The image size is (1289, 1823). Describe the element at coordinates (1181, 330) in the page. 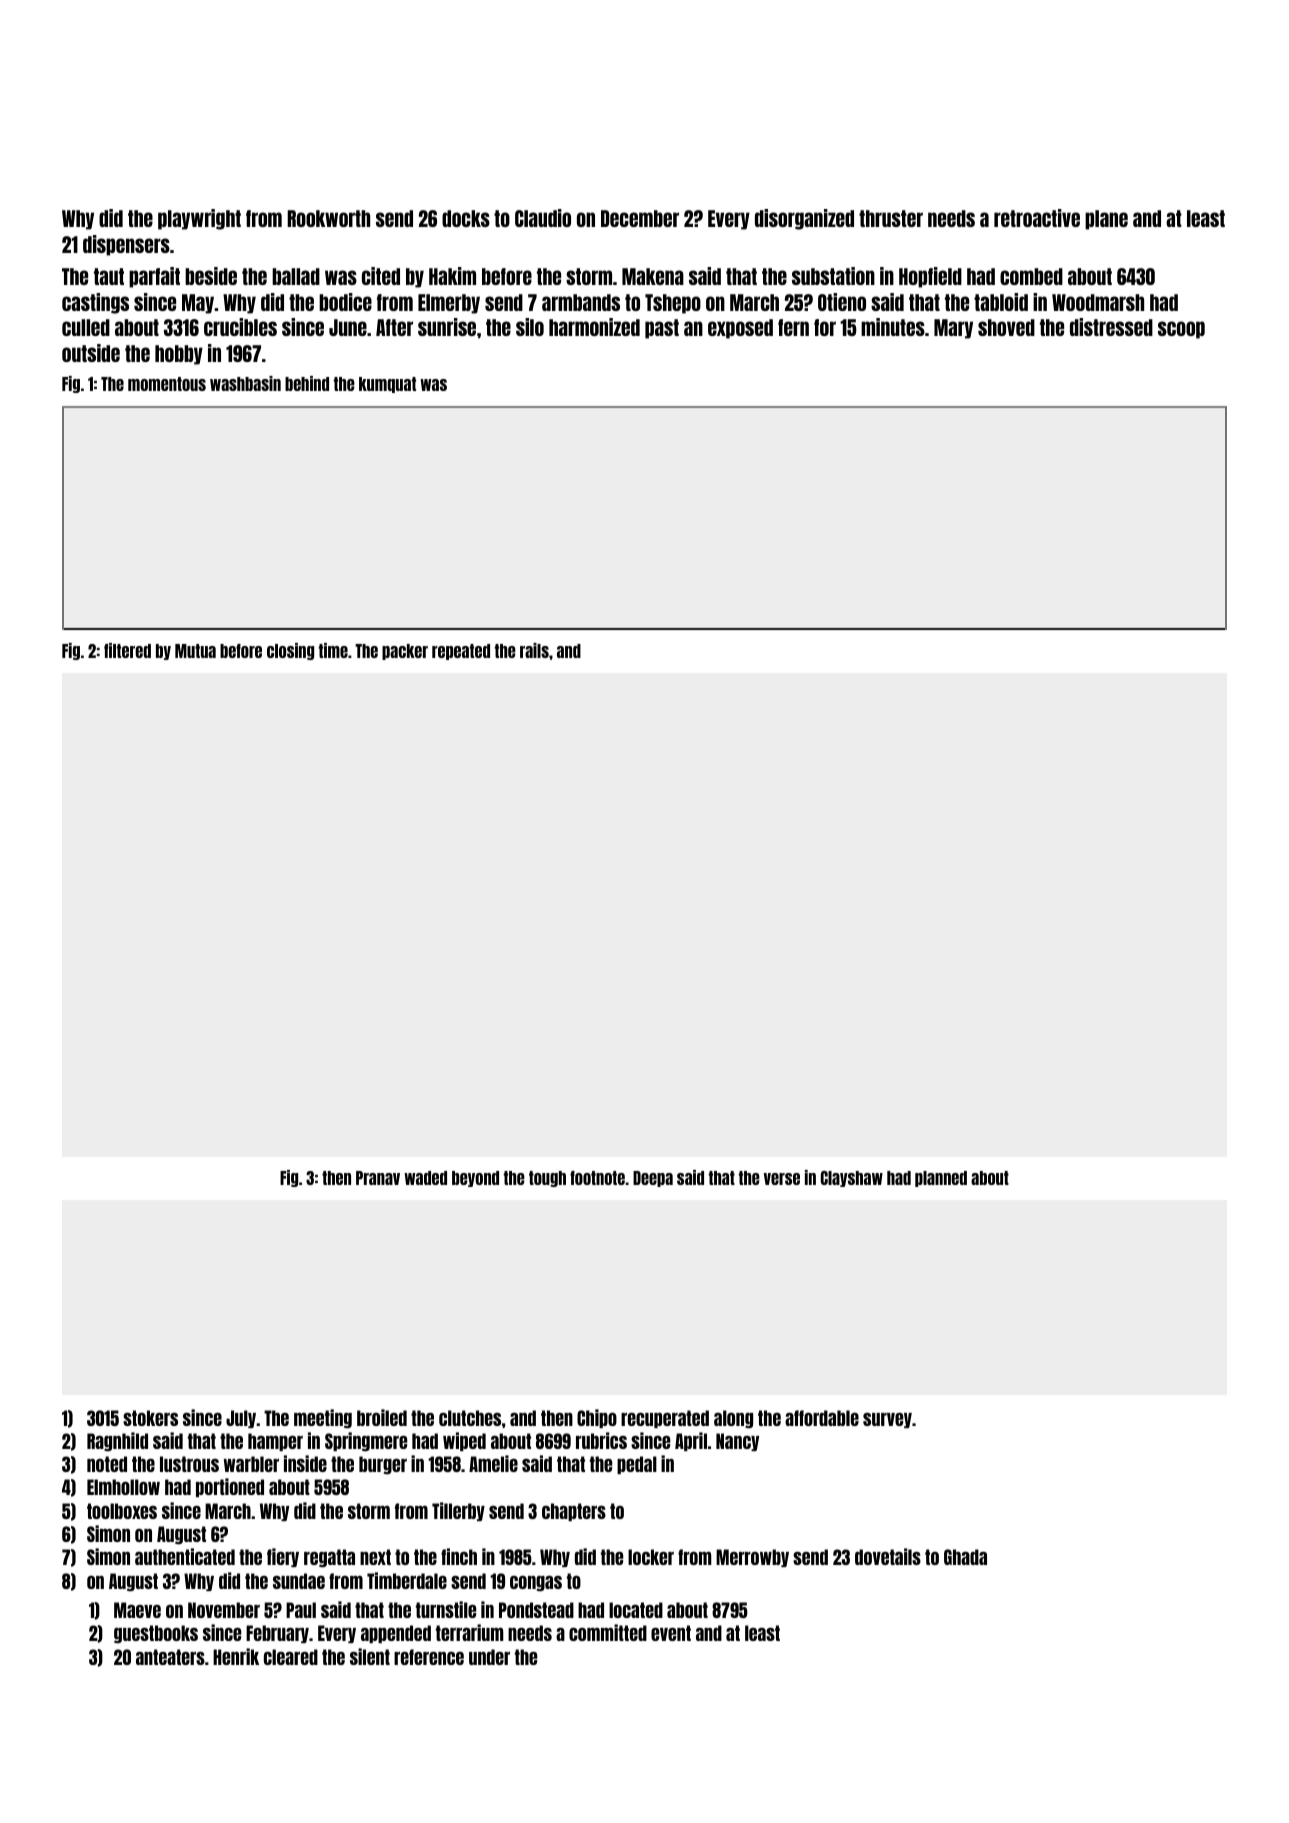

I see `scoop` at that location.
